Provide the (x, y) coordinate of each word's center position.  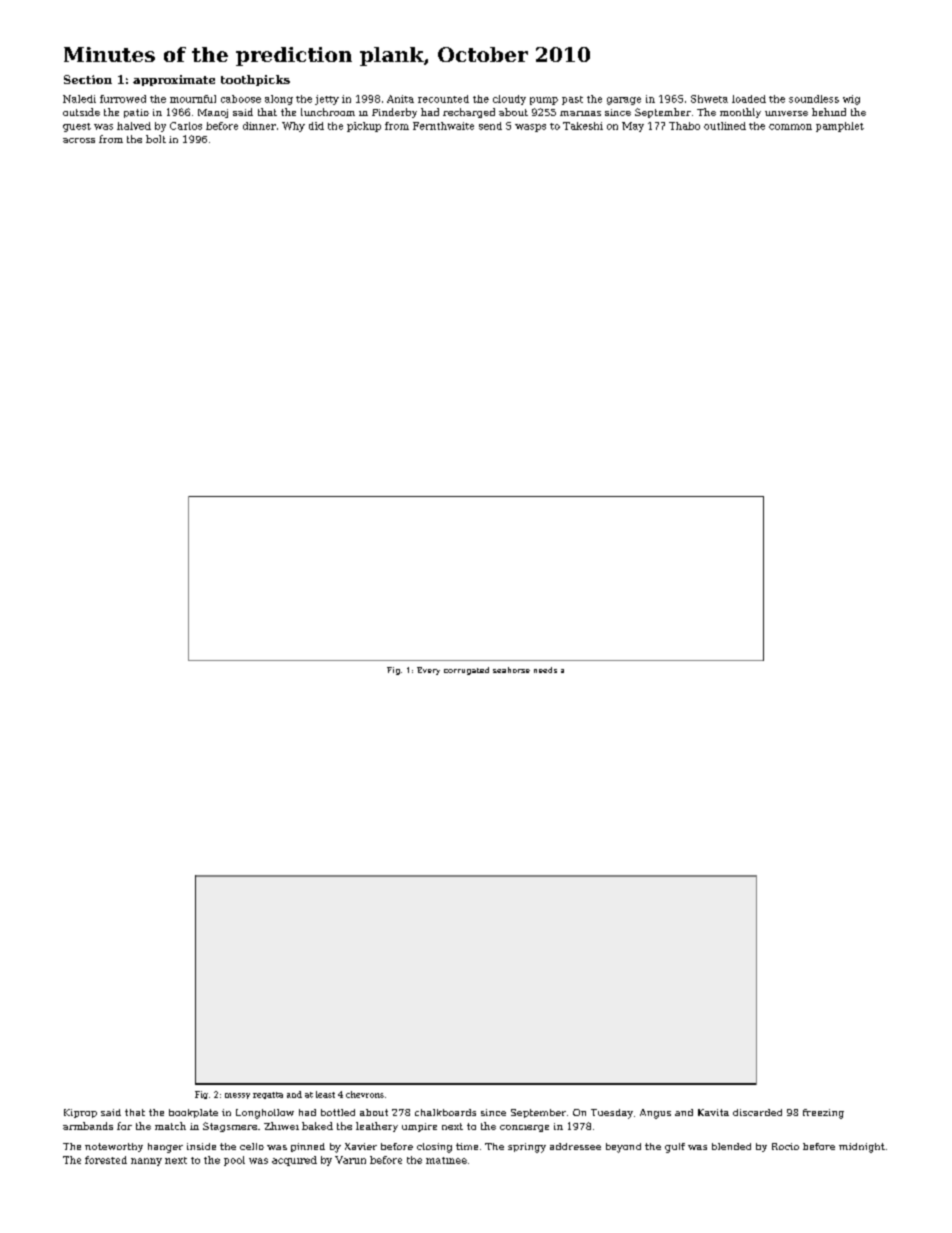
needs (545, 670)
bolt (156, 139)
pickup (364, 127)
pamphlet (840, 127)
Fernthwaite (443, 126)
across (79, 140)
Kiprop (80, 1113)
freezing (823, 1114)
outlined (725, 126)
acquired (294, 1161)
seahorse (511, 670)
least (325, 1094)
